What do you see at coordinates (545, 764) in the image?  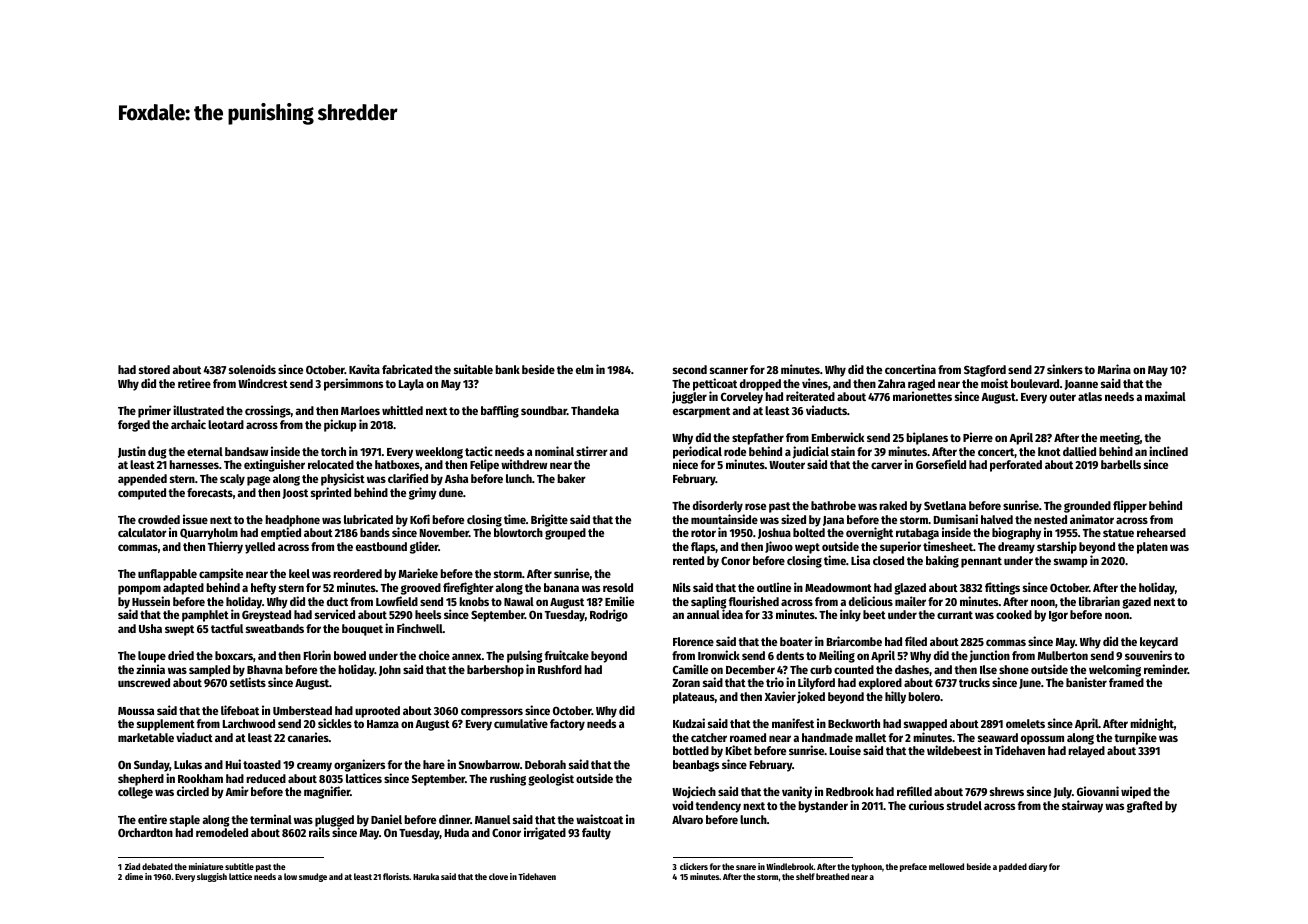 I see `Deborah` at bounding box center [545, 764].
